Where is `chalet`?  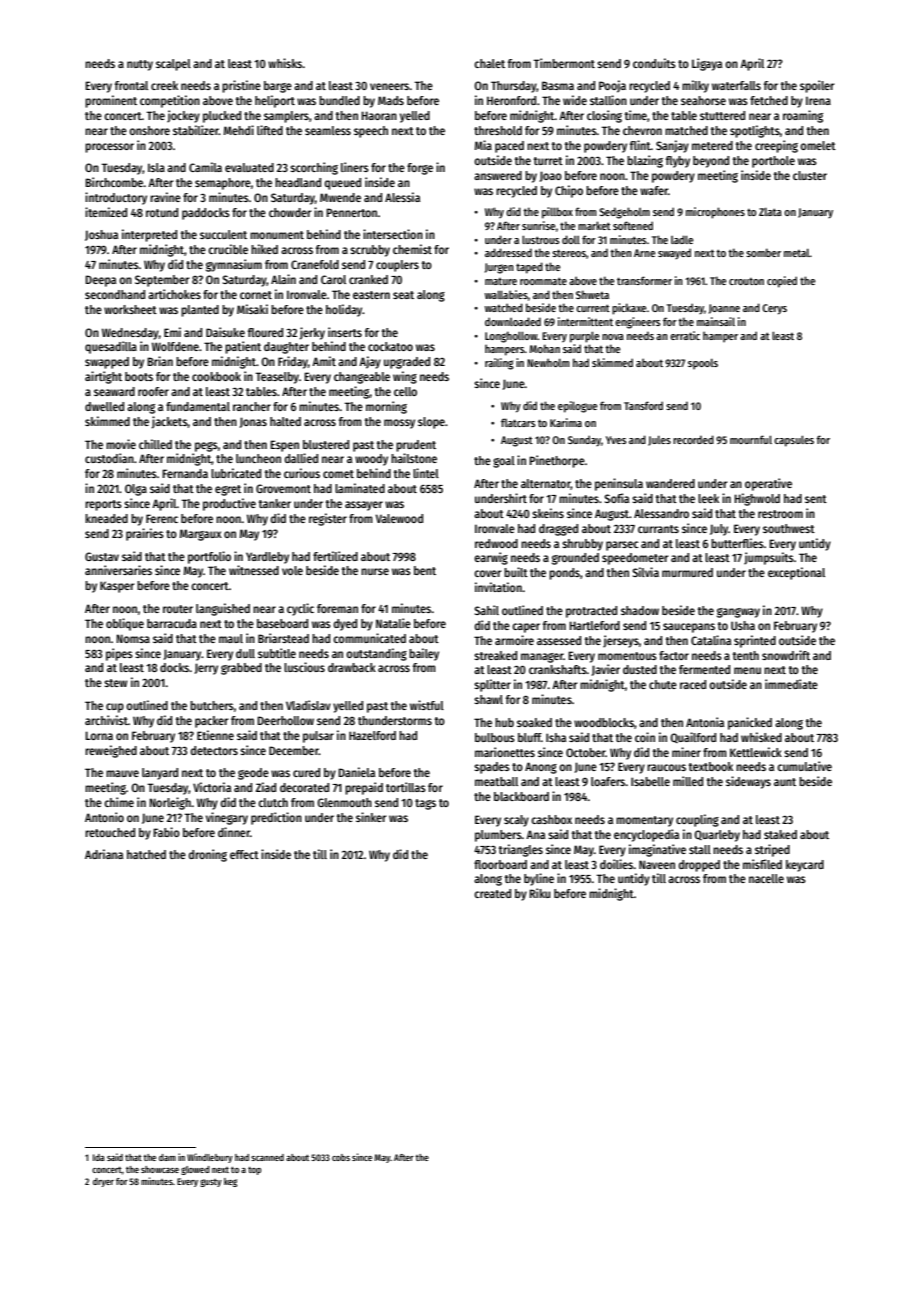
chalet is located at coordinates (489, 63).
